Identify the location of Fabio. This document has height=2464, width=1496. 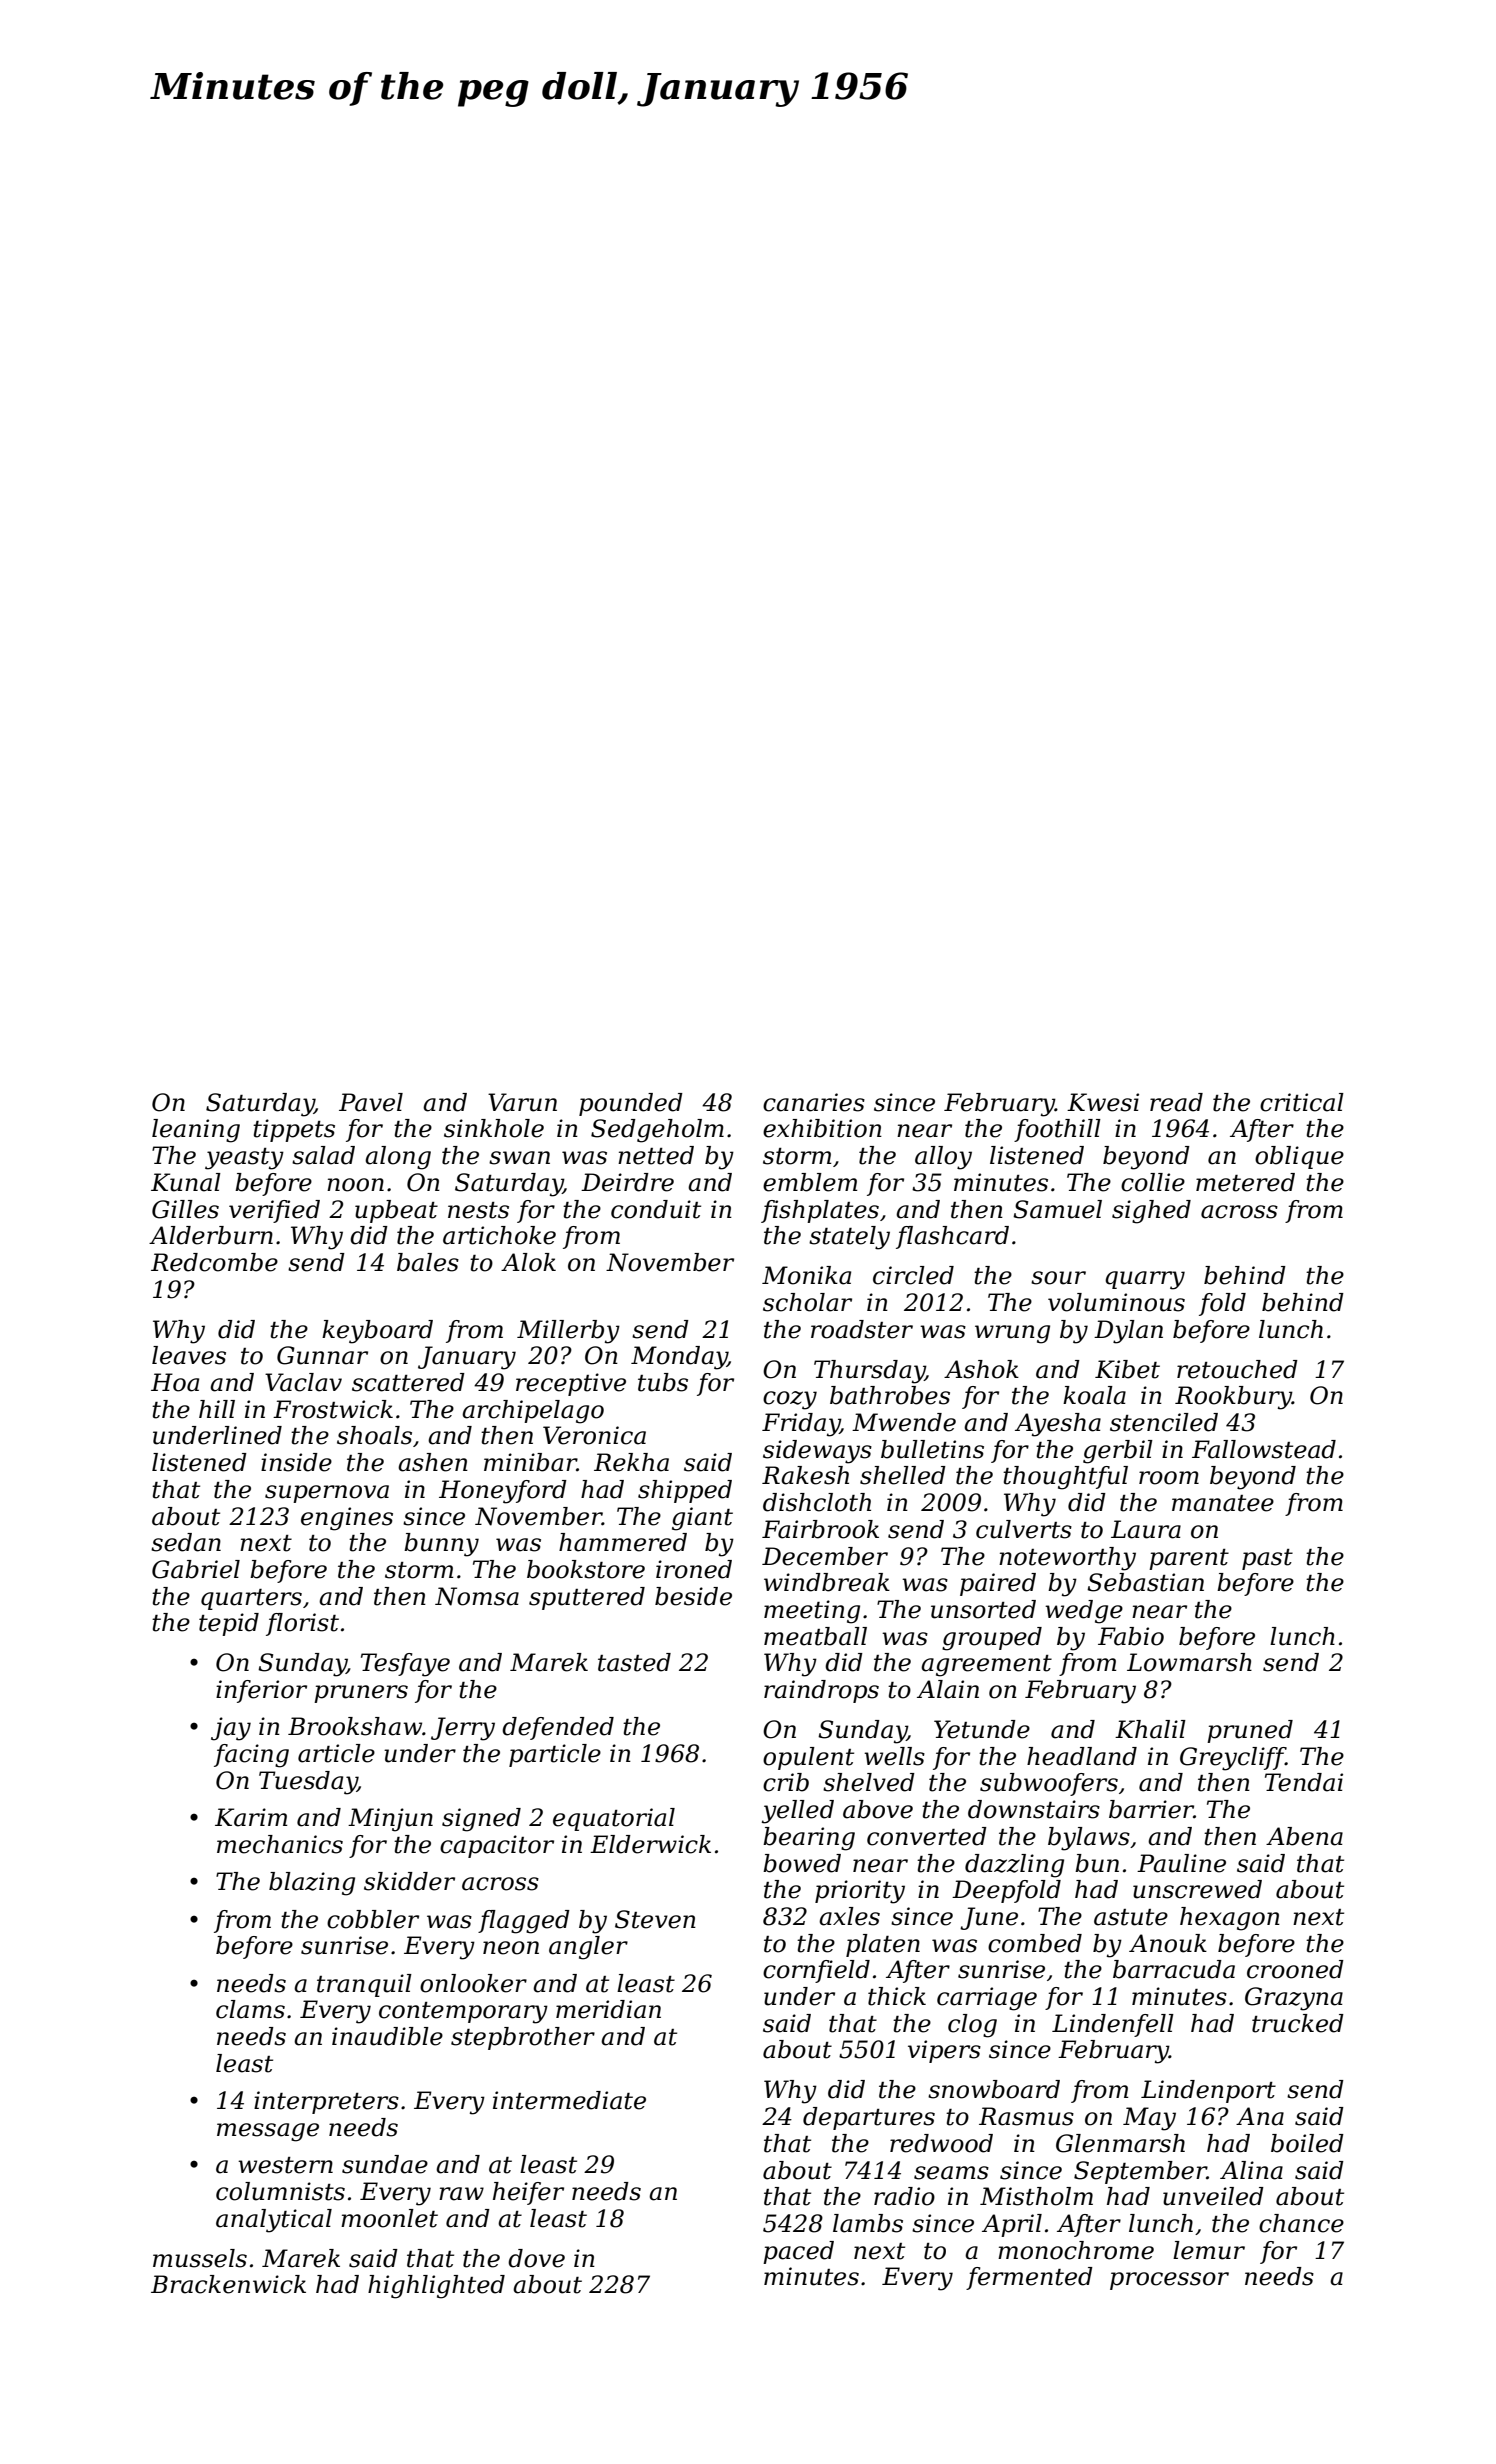
(1131, 1636).
